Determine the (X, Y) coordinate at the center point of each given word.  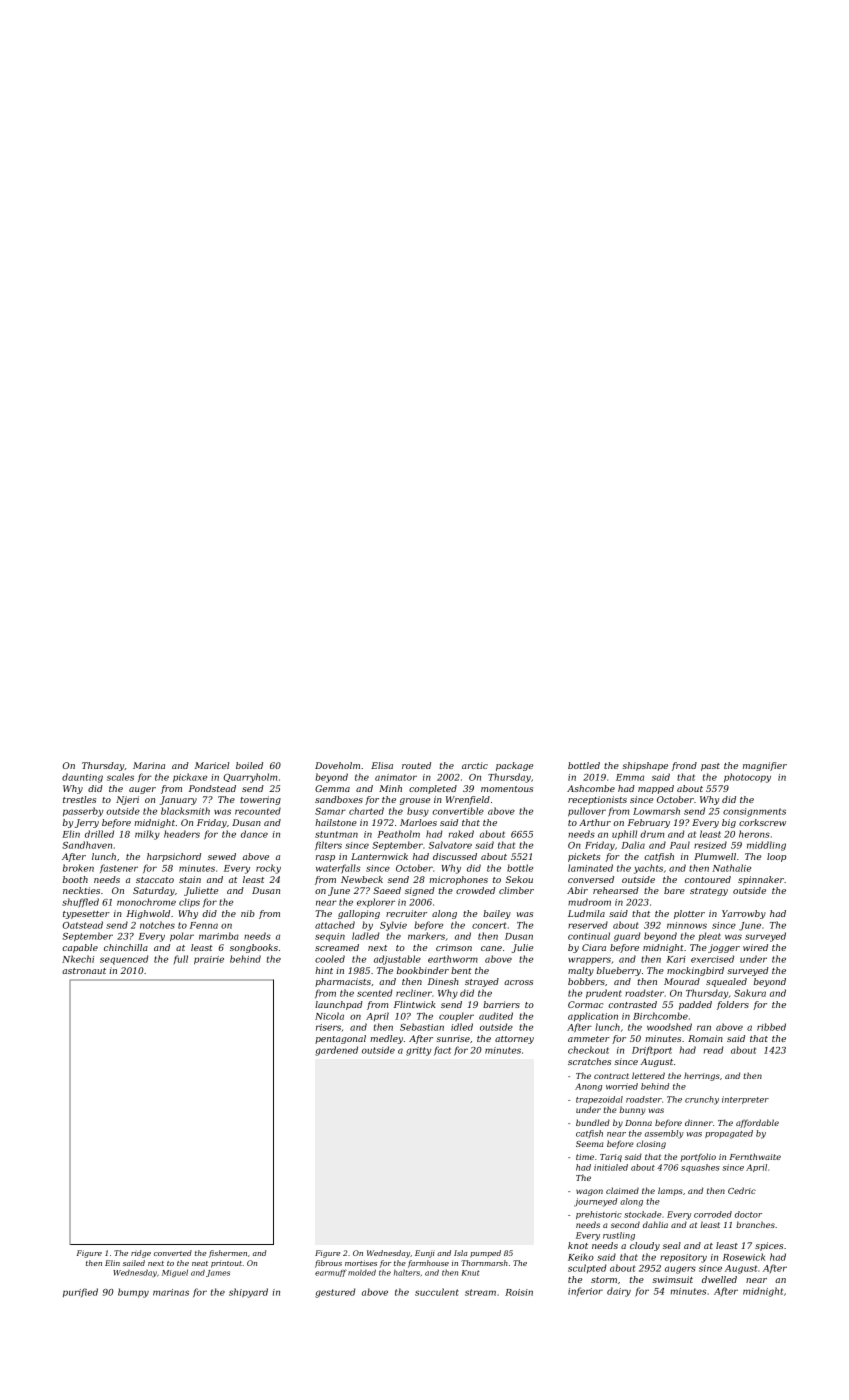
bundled (593, 1122)
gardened (336, 1051)
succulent (437, 1292)
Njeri (127, 800)
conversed (591, 879)
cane (491, 948)
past (710, 767)
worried (622, 1086)
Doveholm (337, 765)
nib (248, 913)
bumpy (133, 1293)
